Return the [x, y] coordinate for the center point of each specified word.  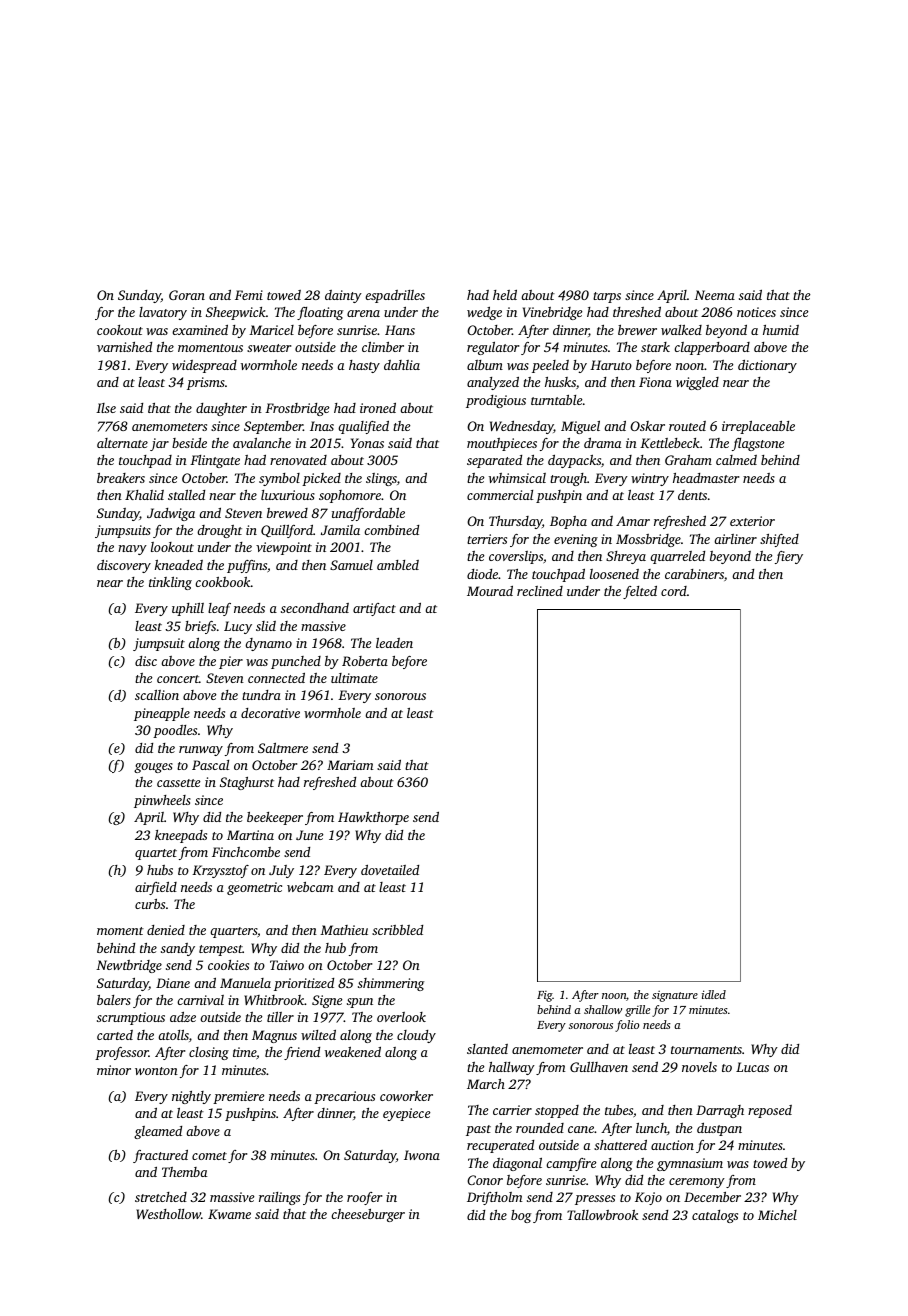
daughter [221, 409]
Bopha [568, 522]
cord [674, 591]
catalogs [715, 1216]
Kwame [229, 1214]
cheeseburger [368, 1215]
